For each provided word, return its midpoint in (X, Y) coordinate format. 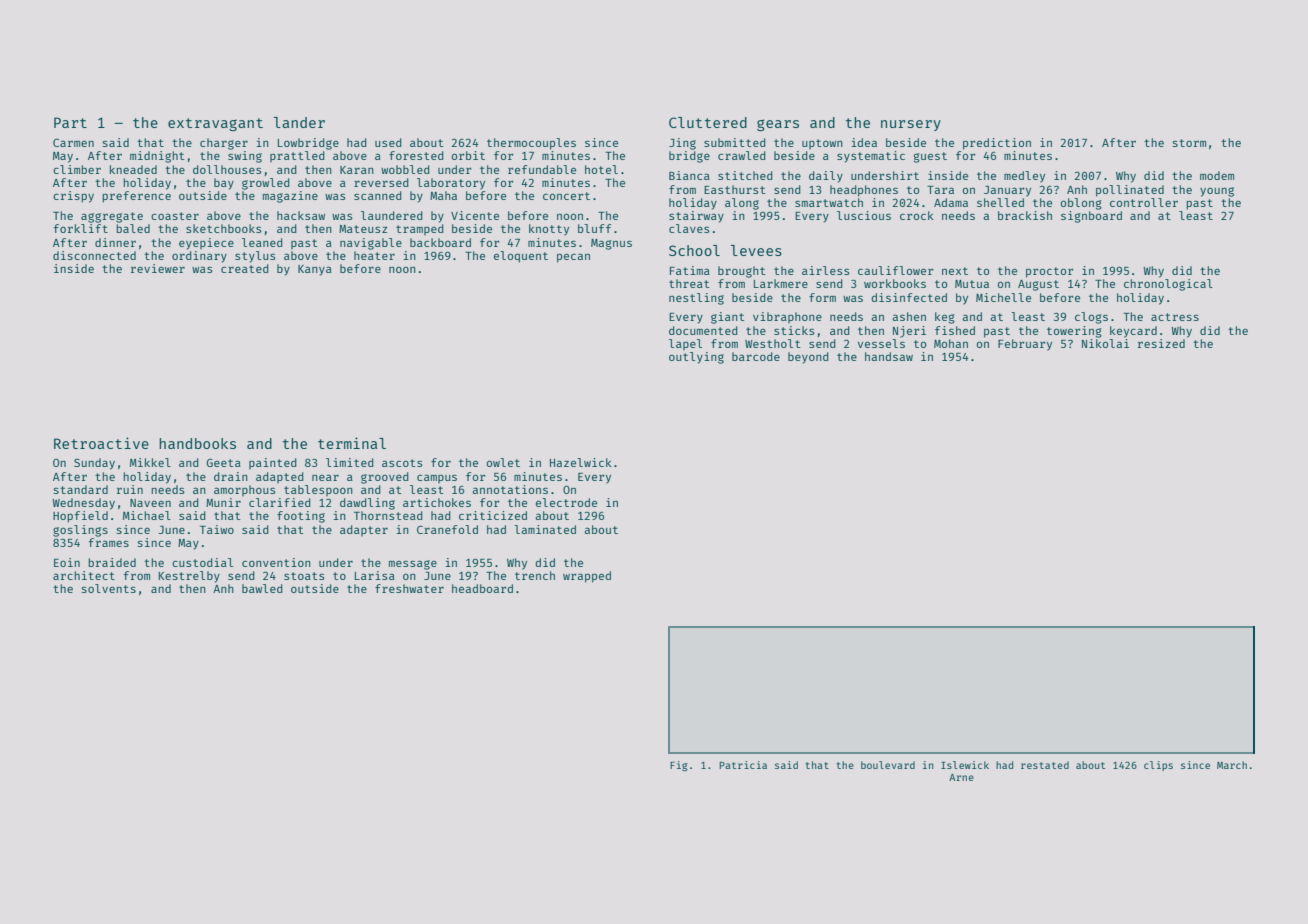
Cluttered (708, 122)
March (1232, 765)
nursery (911, 125)
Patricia (743, 765)
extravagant (215, 124)
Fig (679, 766)
